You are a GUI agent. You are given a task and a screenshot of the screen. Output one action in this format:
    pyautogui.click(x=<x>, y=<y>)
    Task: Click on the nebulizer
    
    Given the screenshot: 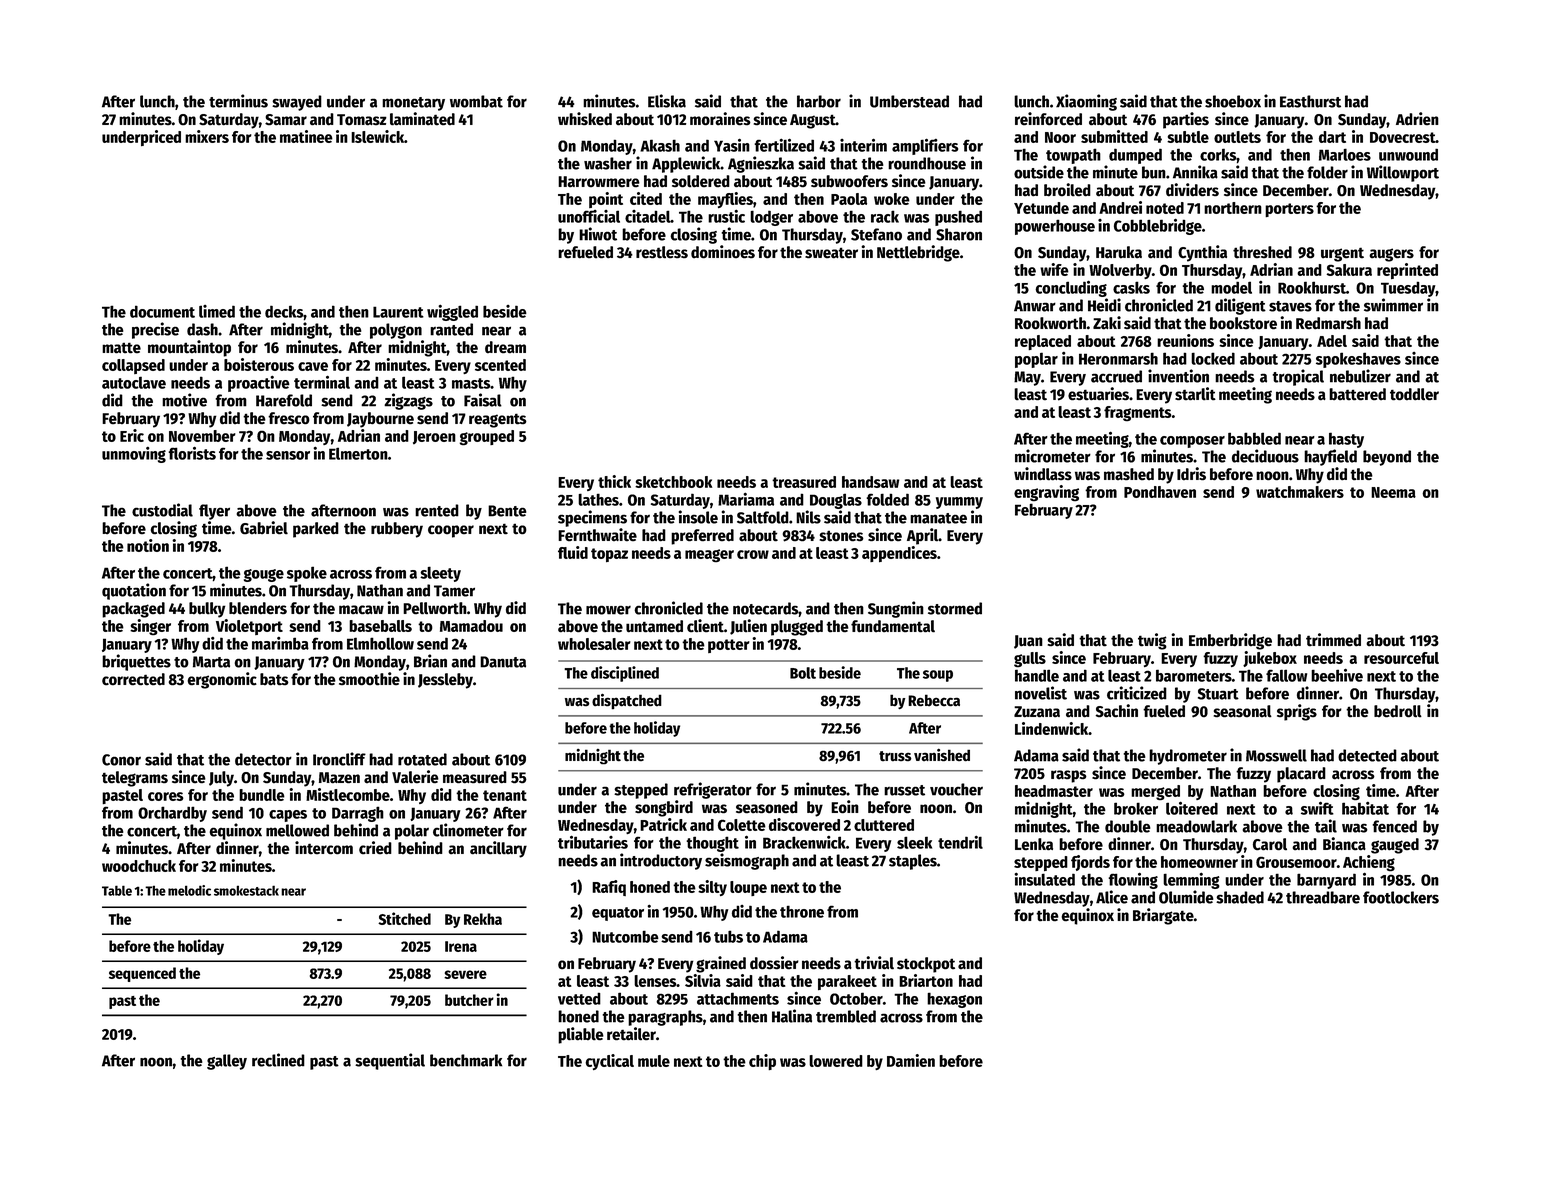 What is the action you would take?
    pyautogui.click(x=1360, y=376)
